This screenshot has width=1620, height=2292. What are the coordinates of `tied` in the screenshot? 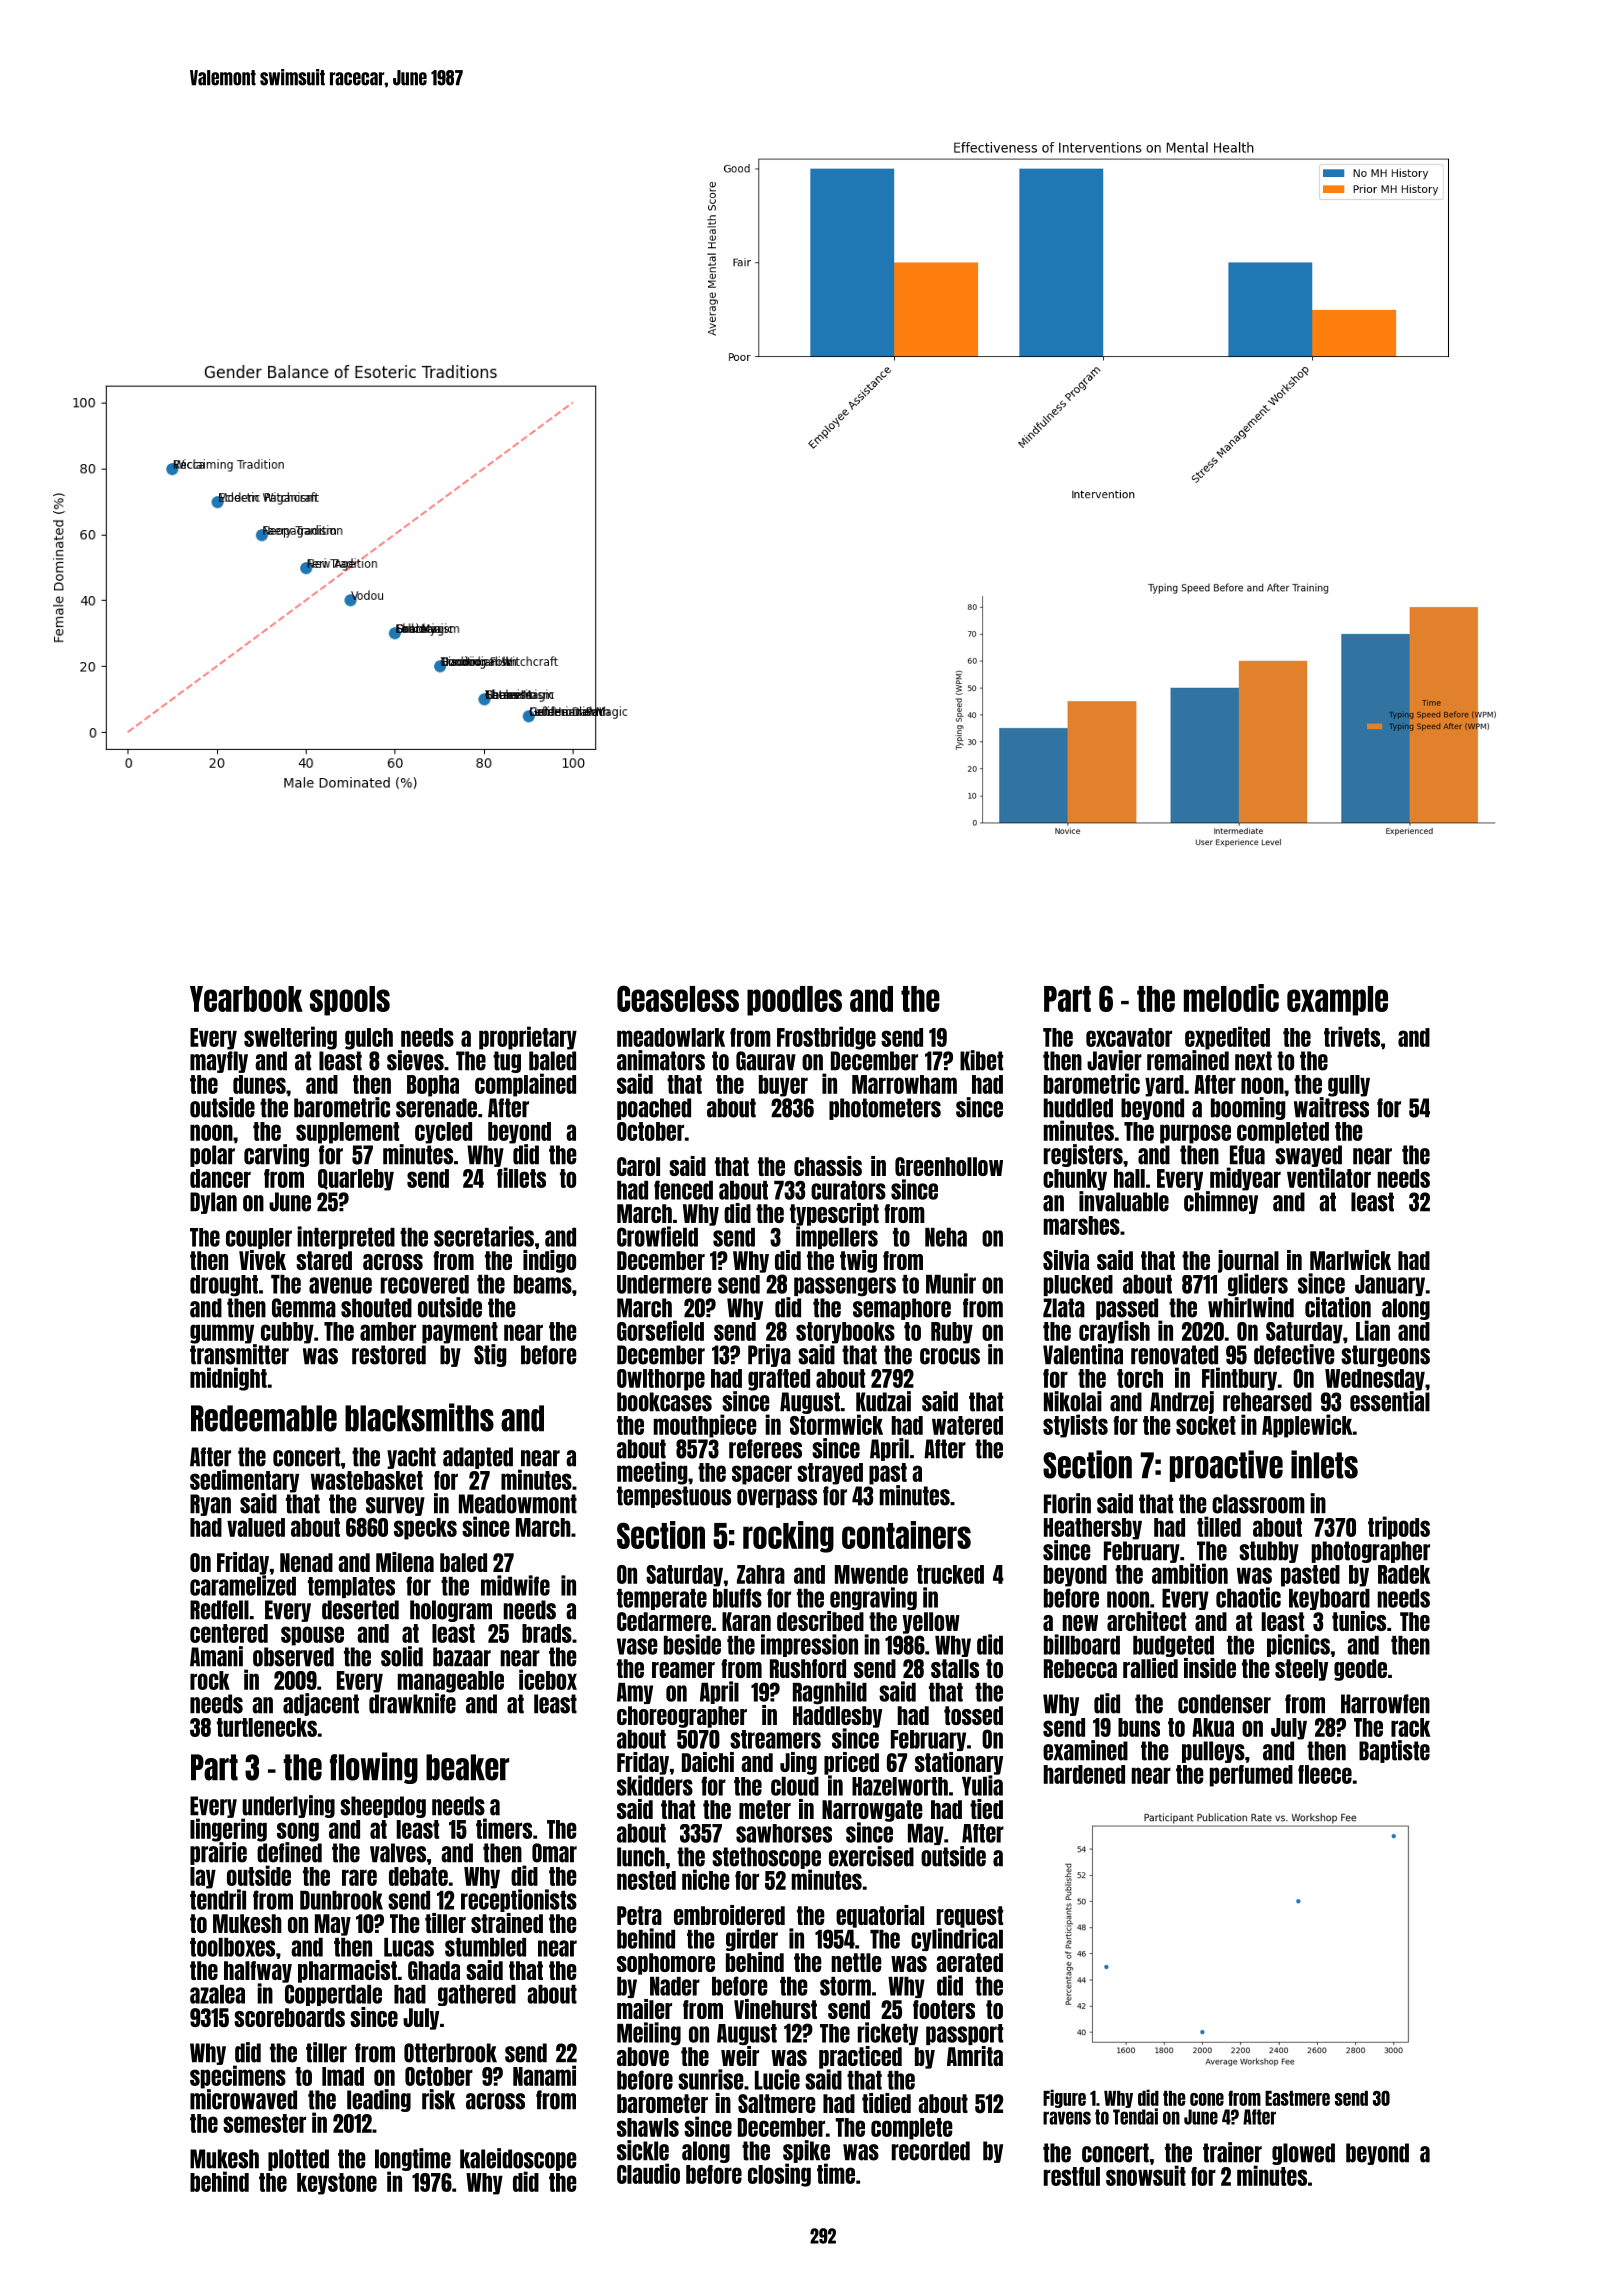 It's located at (986, 1809).
